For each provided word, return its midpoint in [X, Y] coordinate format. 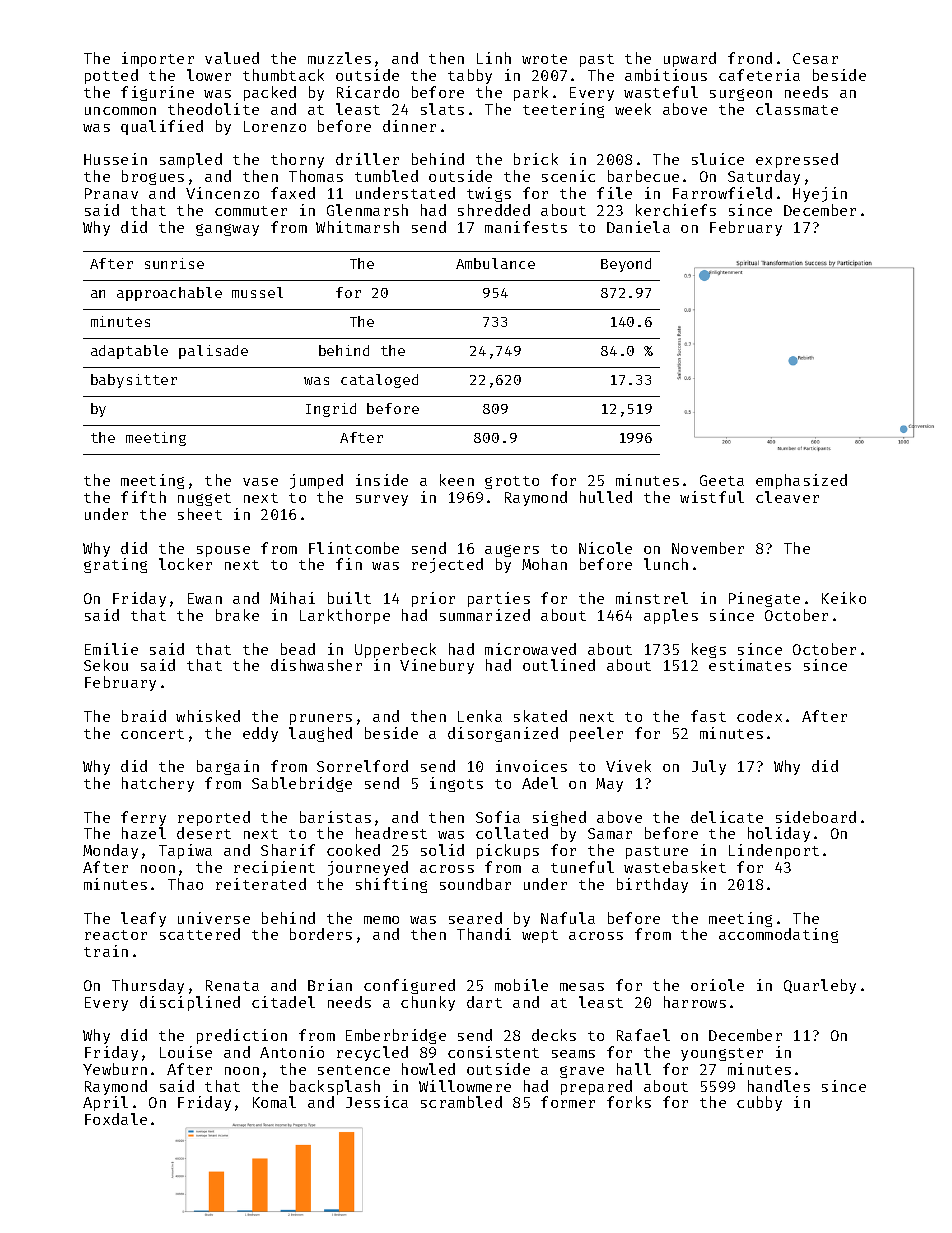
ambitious [666, 75]
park [531, 93]
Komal [274, 1102]
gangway [227, 230]
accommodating [778, 935]
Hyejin [820, 194]
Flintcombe [354, 548]
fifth [143, 497]
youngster [722, 1054]
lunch [666, 564]
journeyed [368, 868]
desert [204, 833]
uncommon [120, 111]
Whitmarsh [357, 227]
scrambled [461, 1102]
